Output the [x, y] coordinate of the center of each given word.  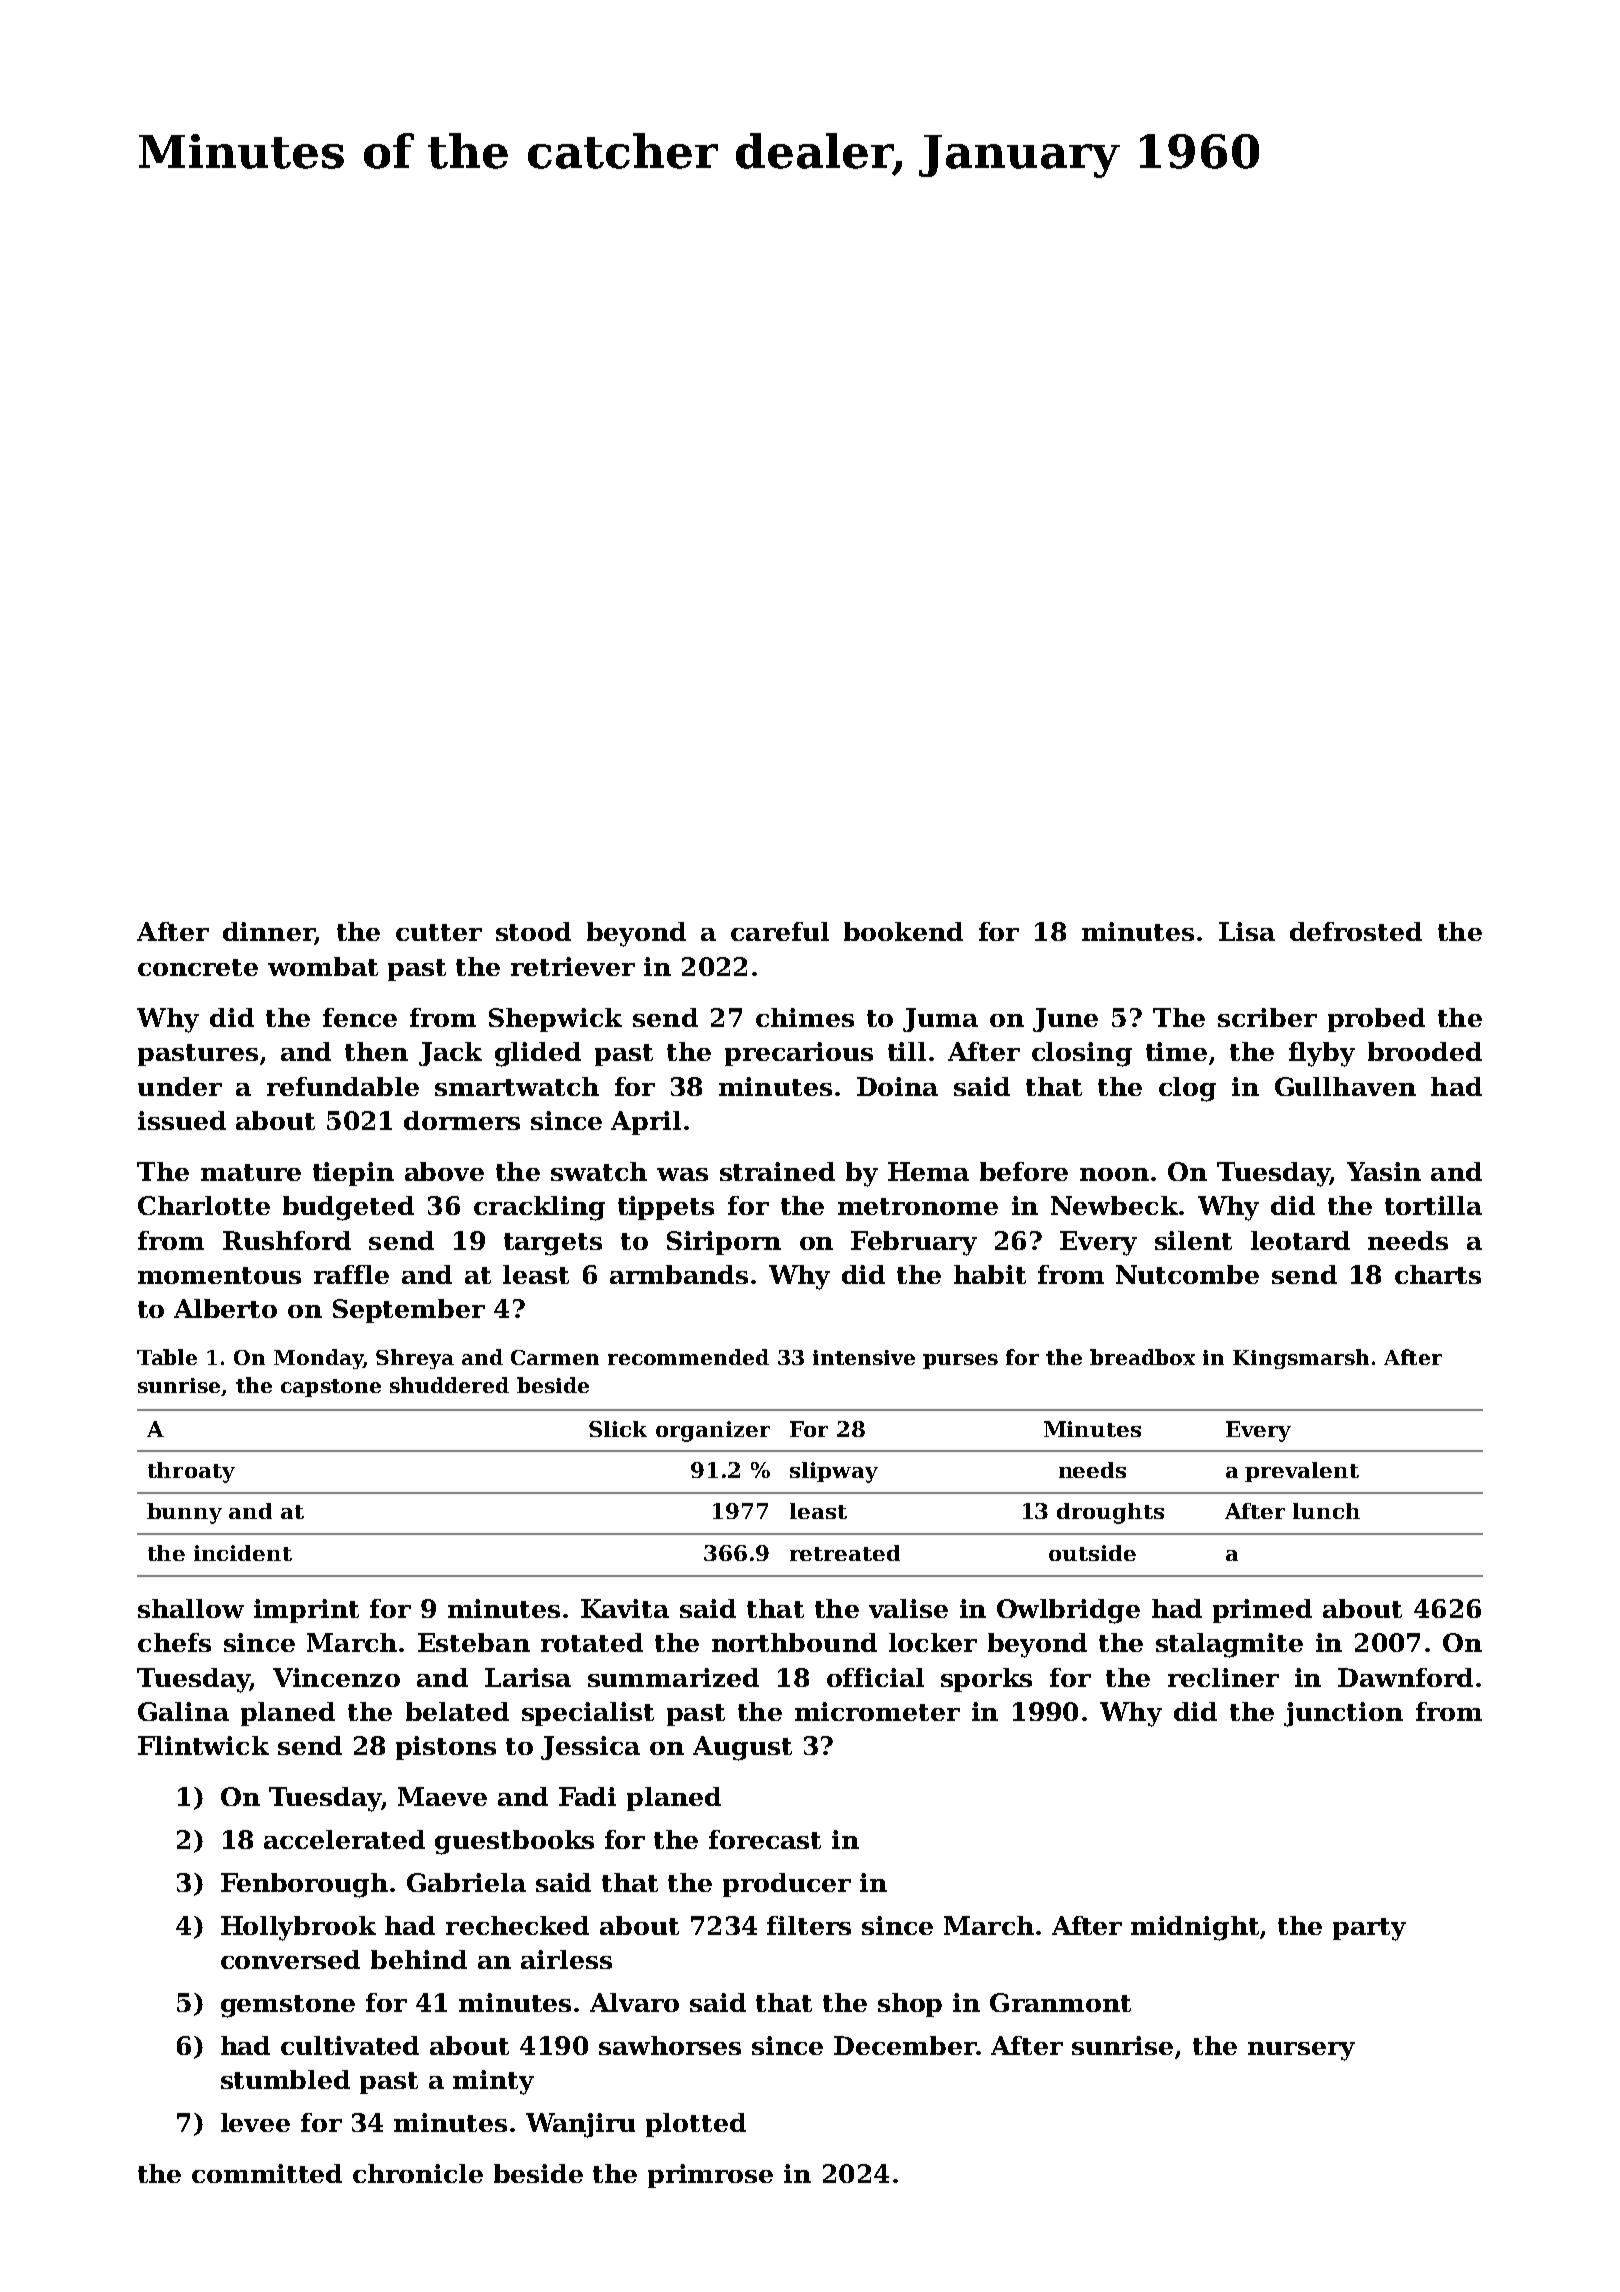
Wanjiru [580, 2125]
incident [243, 1553]
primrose [710, 2176]
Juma [940, 1020]
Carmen [555, 1357]
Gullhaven [1345, 1086]
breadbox [1142, 1357]
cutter [439, 932]
